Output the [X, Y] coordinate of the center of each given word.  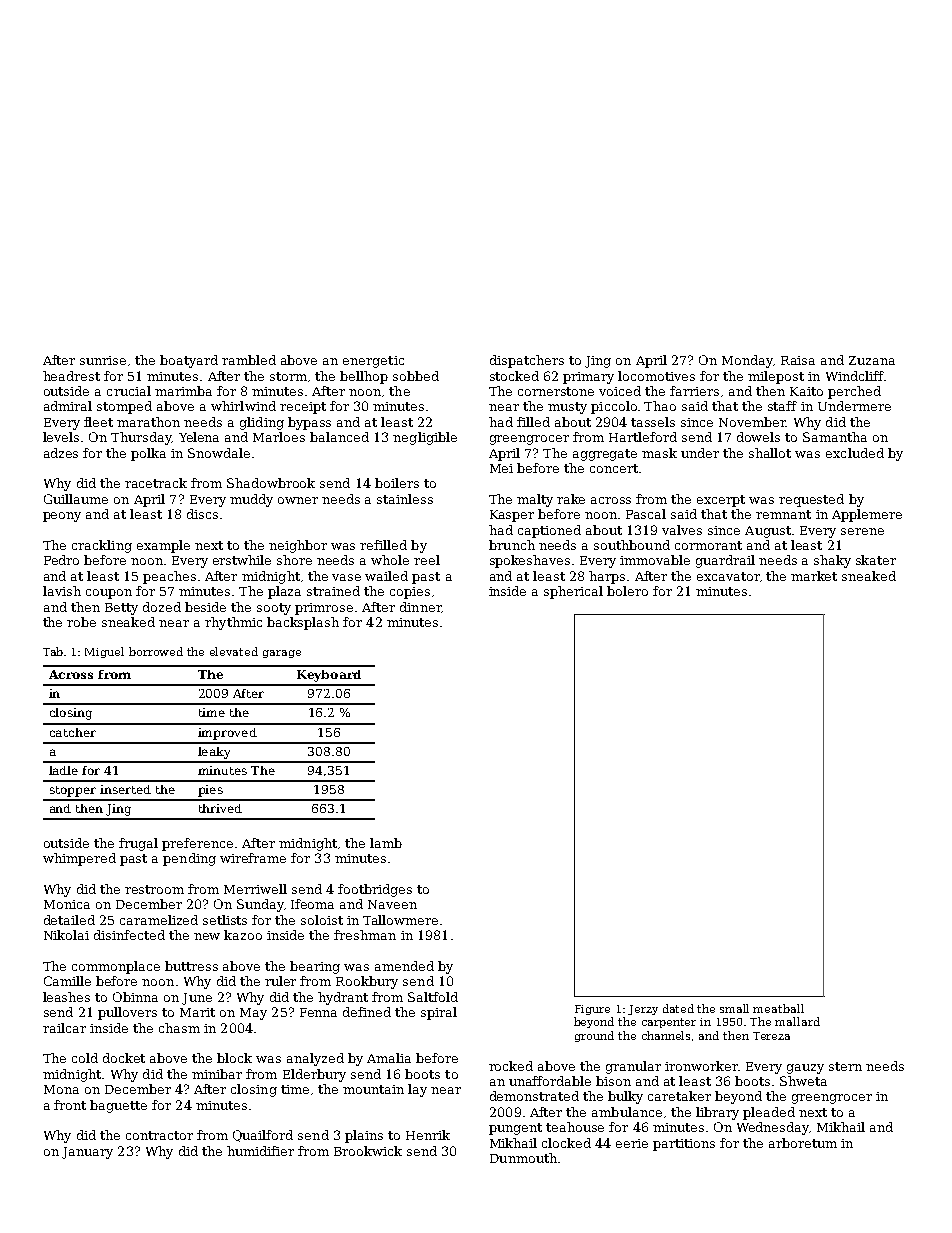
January [87, 1153]
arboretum [803, 1143]
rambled [249, 360]
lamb [386, 843]
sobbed [416, 376]
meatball [778, 1008]
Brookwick [368, 1151]
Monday [747, 361]
